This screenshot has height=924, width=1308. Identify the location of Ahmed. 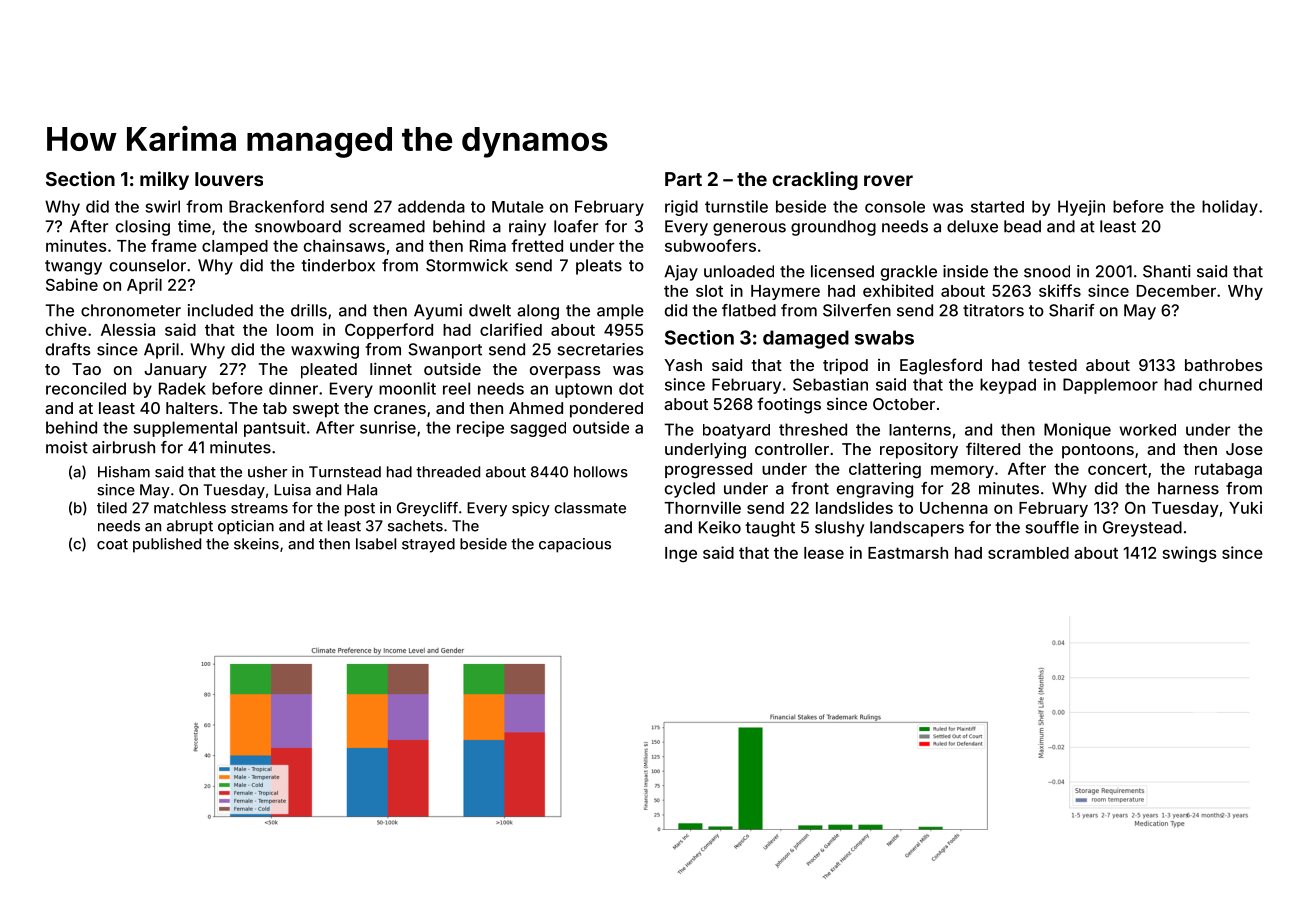
(536, 408).
